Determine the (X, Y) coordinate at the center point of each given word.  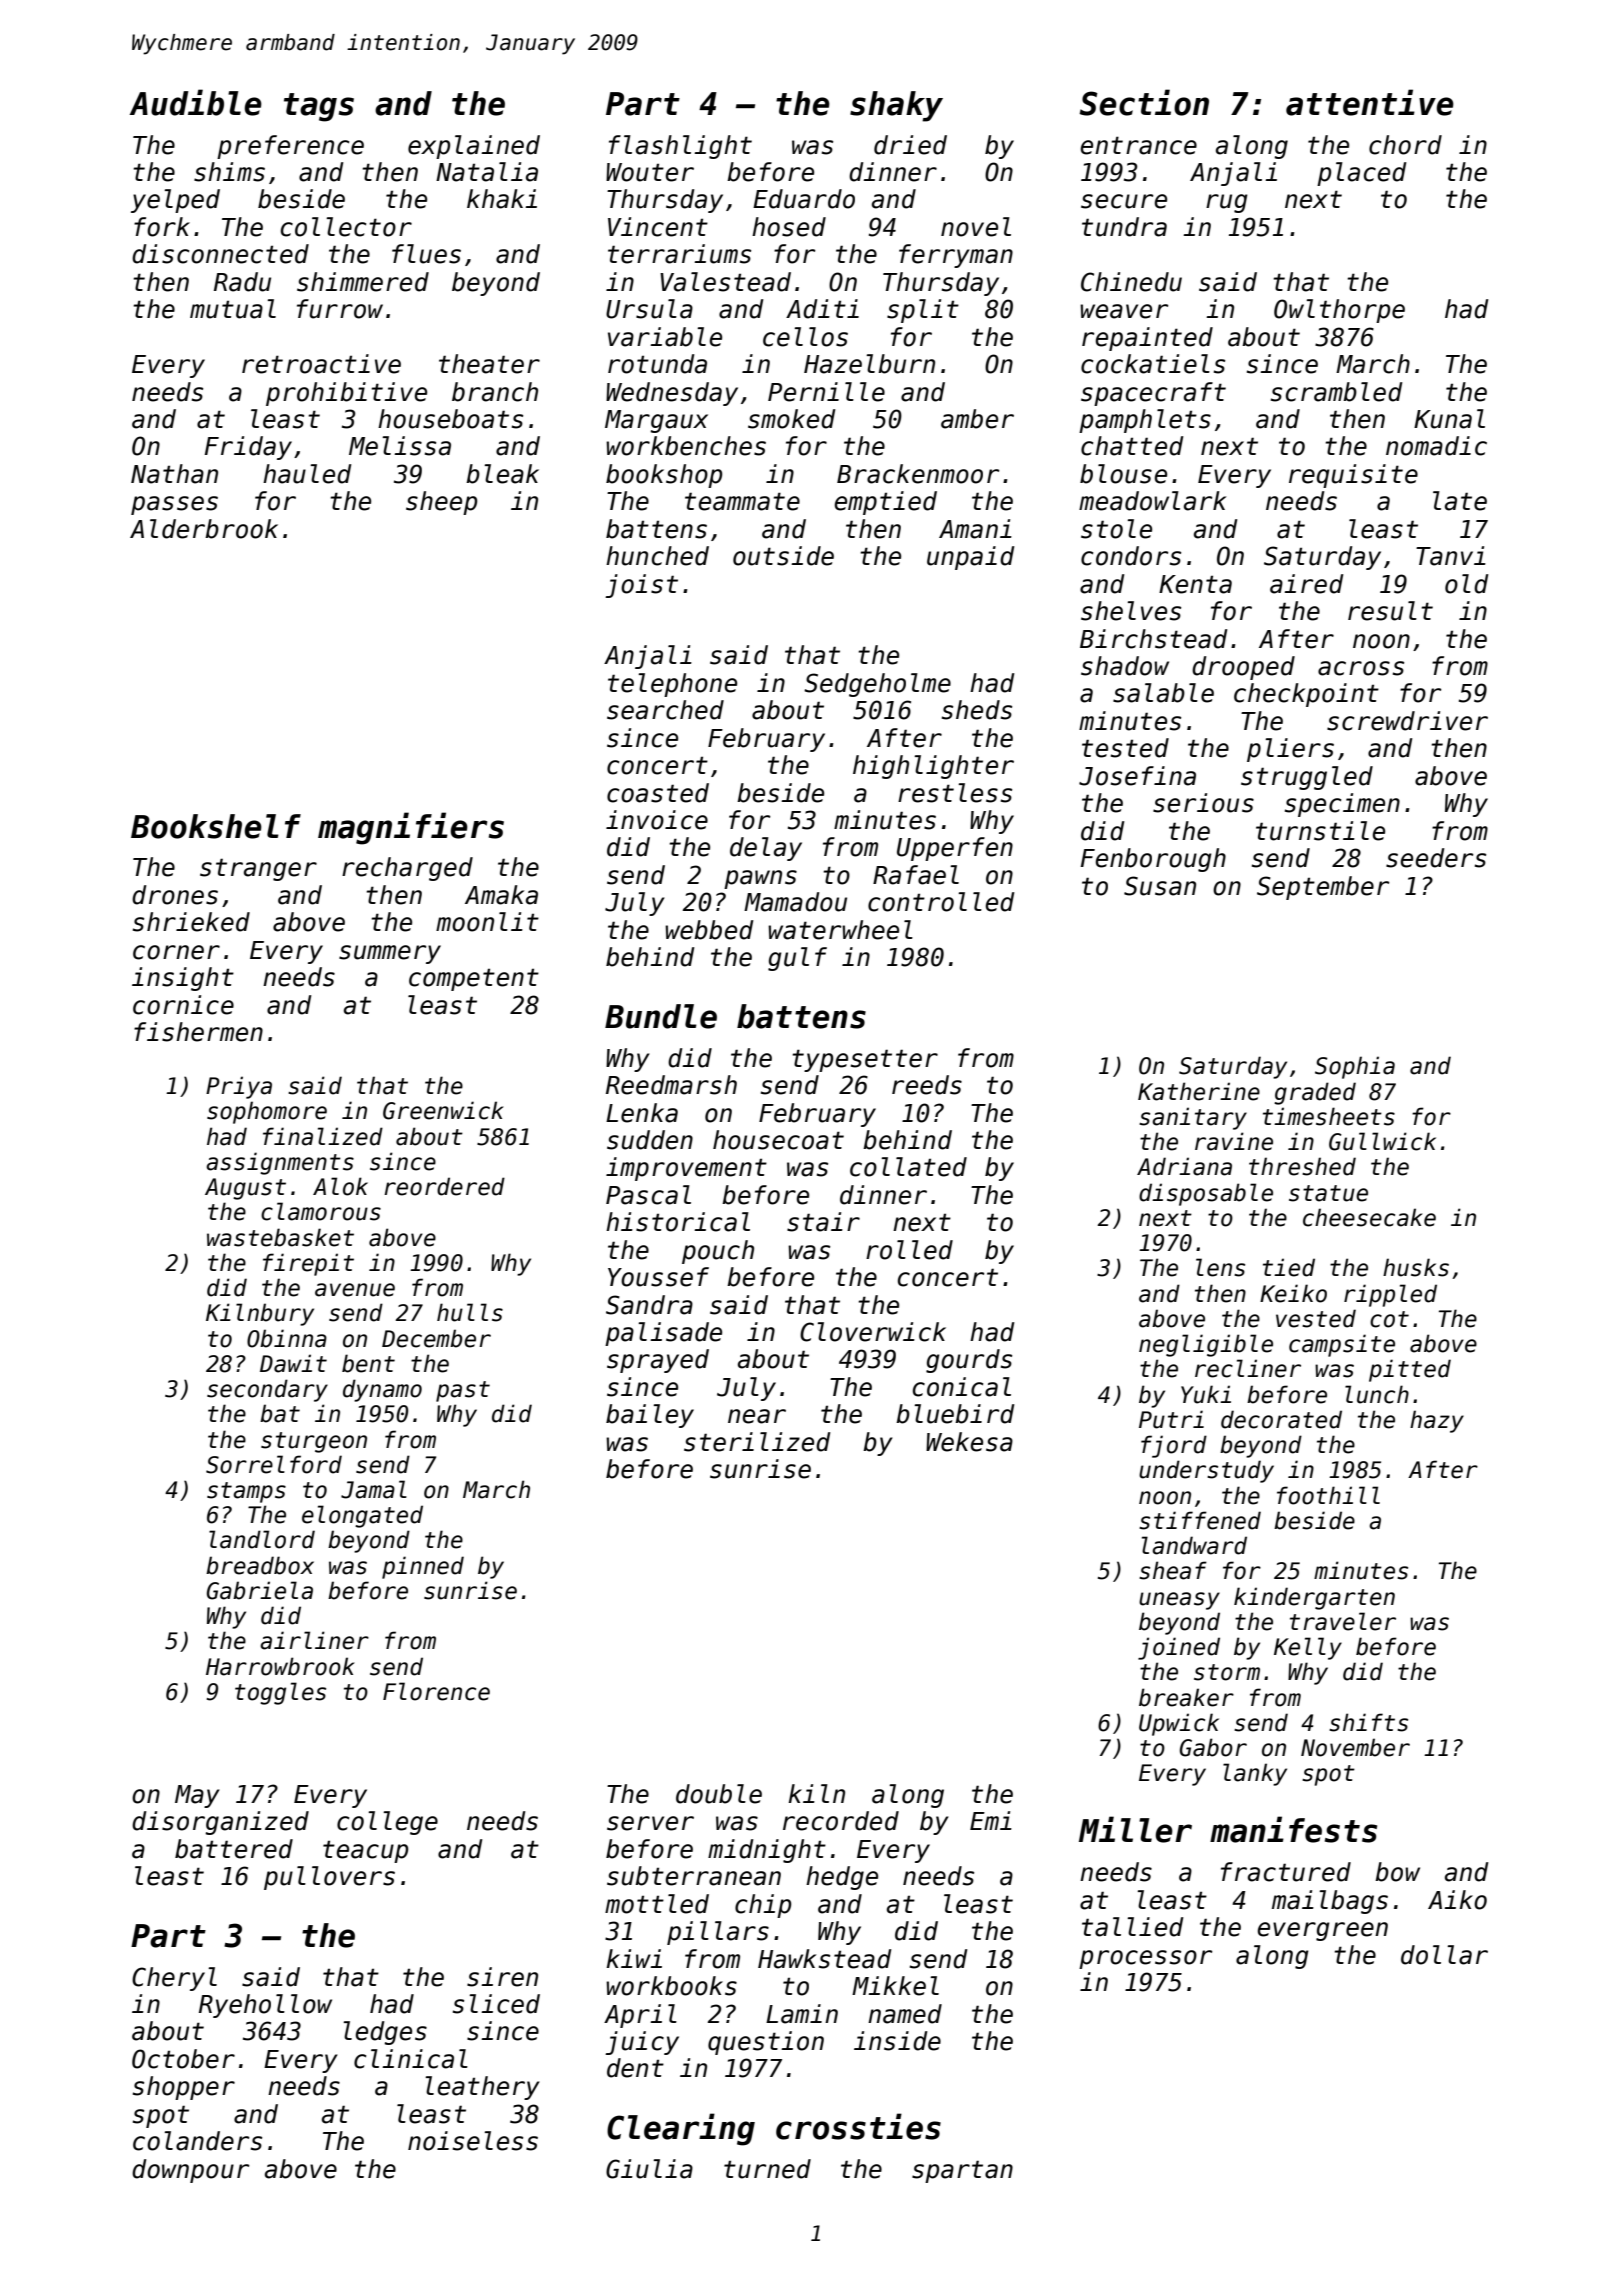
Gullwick (1382, 1141)
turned (767, 2169)
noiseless (473, 2141)
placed (1361, 174)
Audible (195, 102)
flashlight (680, 147)
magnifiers (411, 828)
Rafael (916, 875)
